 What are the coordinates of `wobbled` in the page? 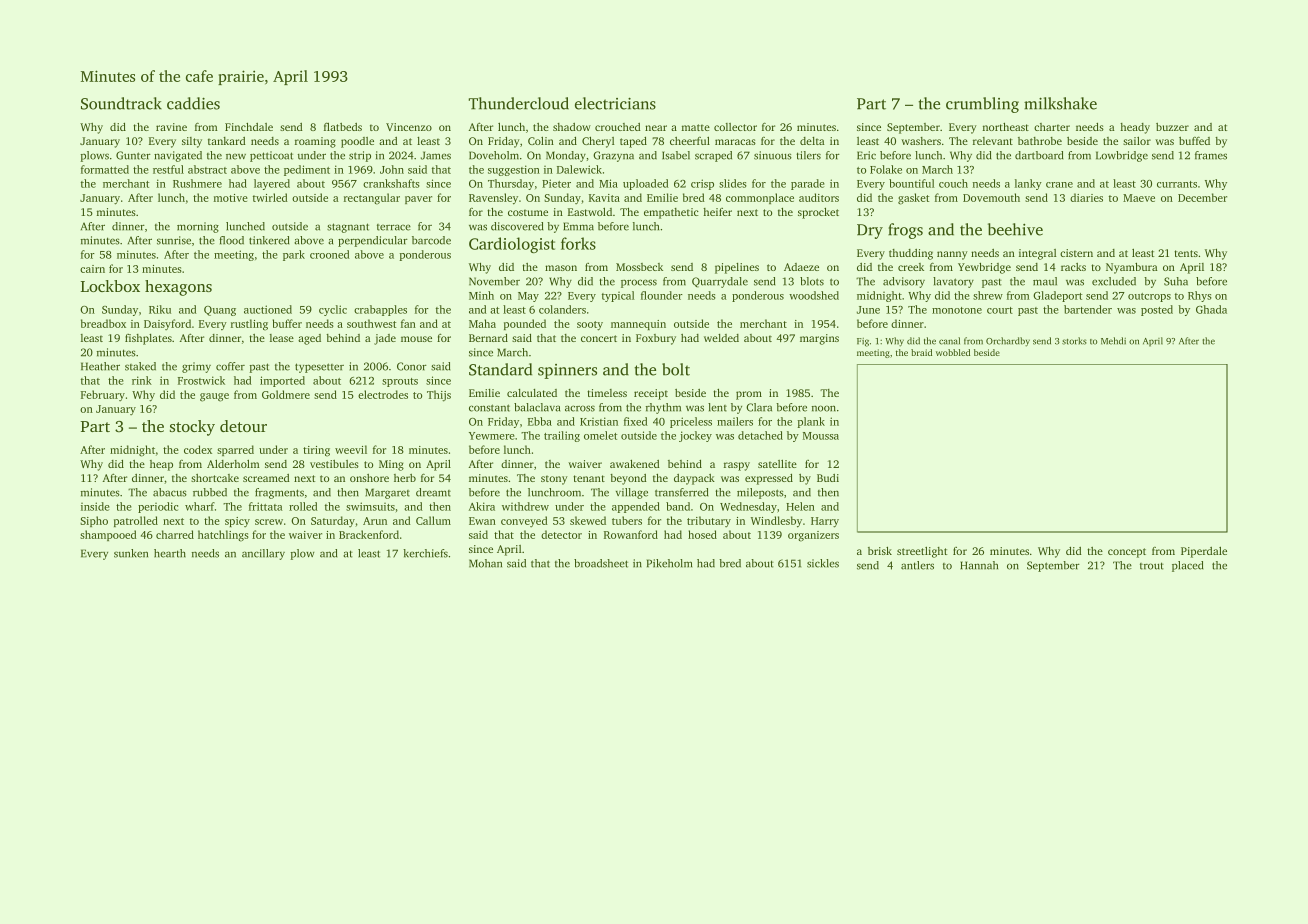 It's located at (953, 352).
